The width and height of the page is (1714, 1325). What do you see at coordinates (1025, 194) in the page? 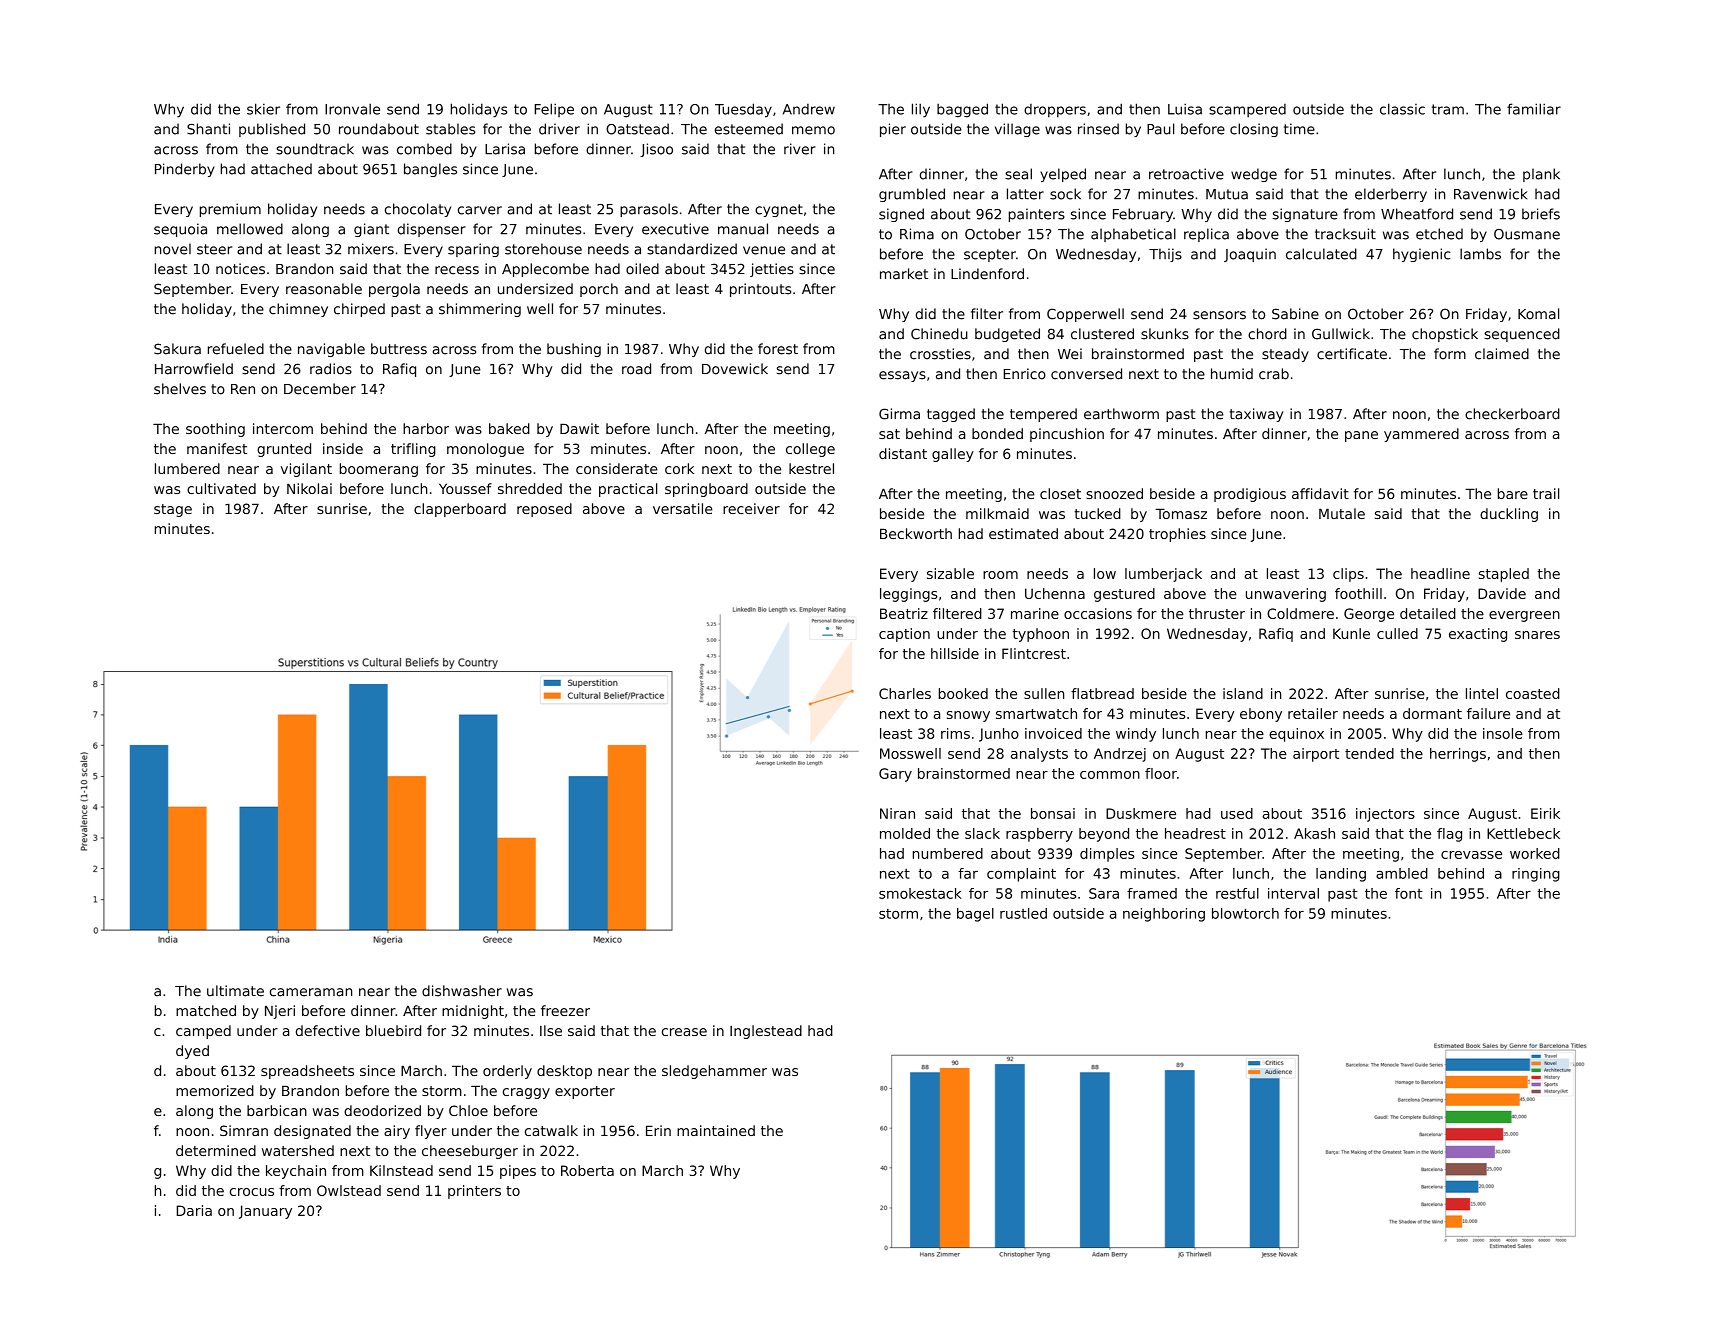
I see `latter` at bounding box center [1025, 194].
